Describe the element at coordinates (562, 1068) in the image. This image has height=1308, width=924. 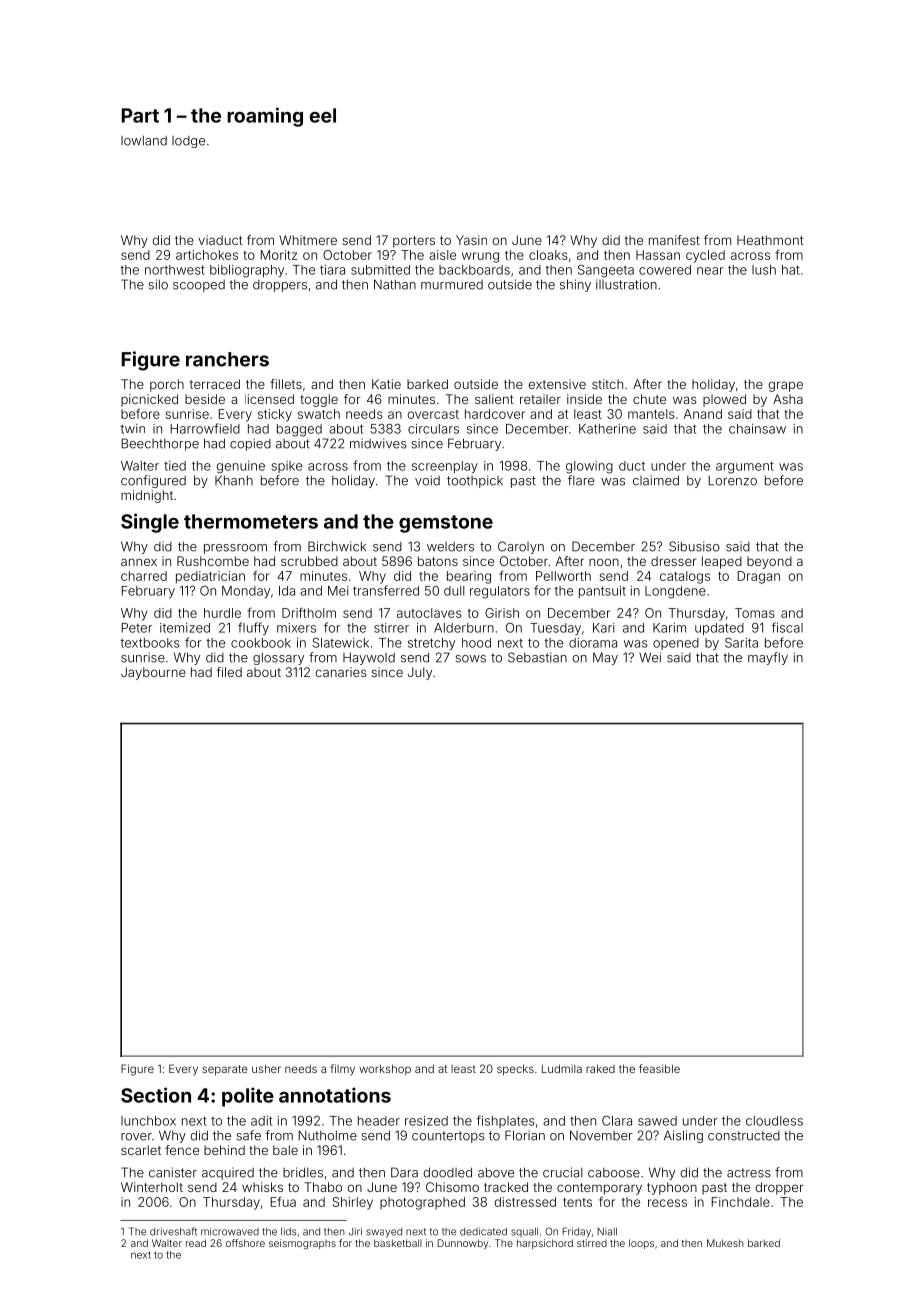
I see `Ludmila` at that location.
